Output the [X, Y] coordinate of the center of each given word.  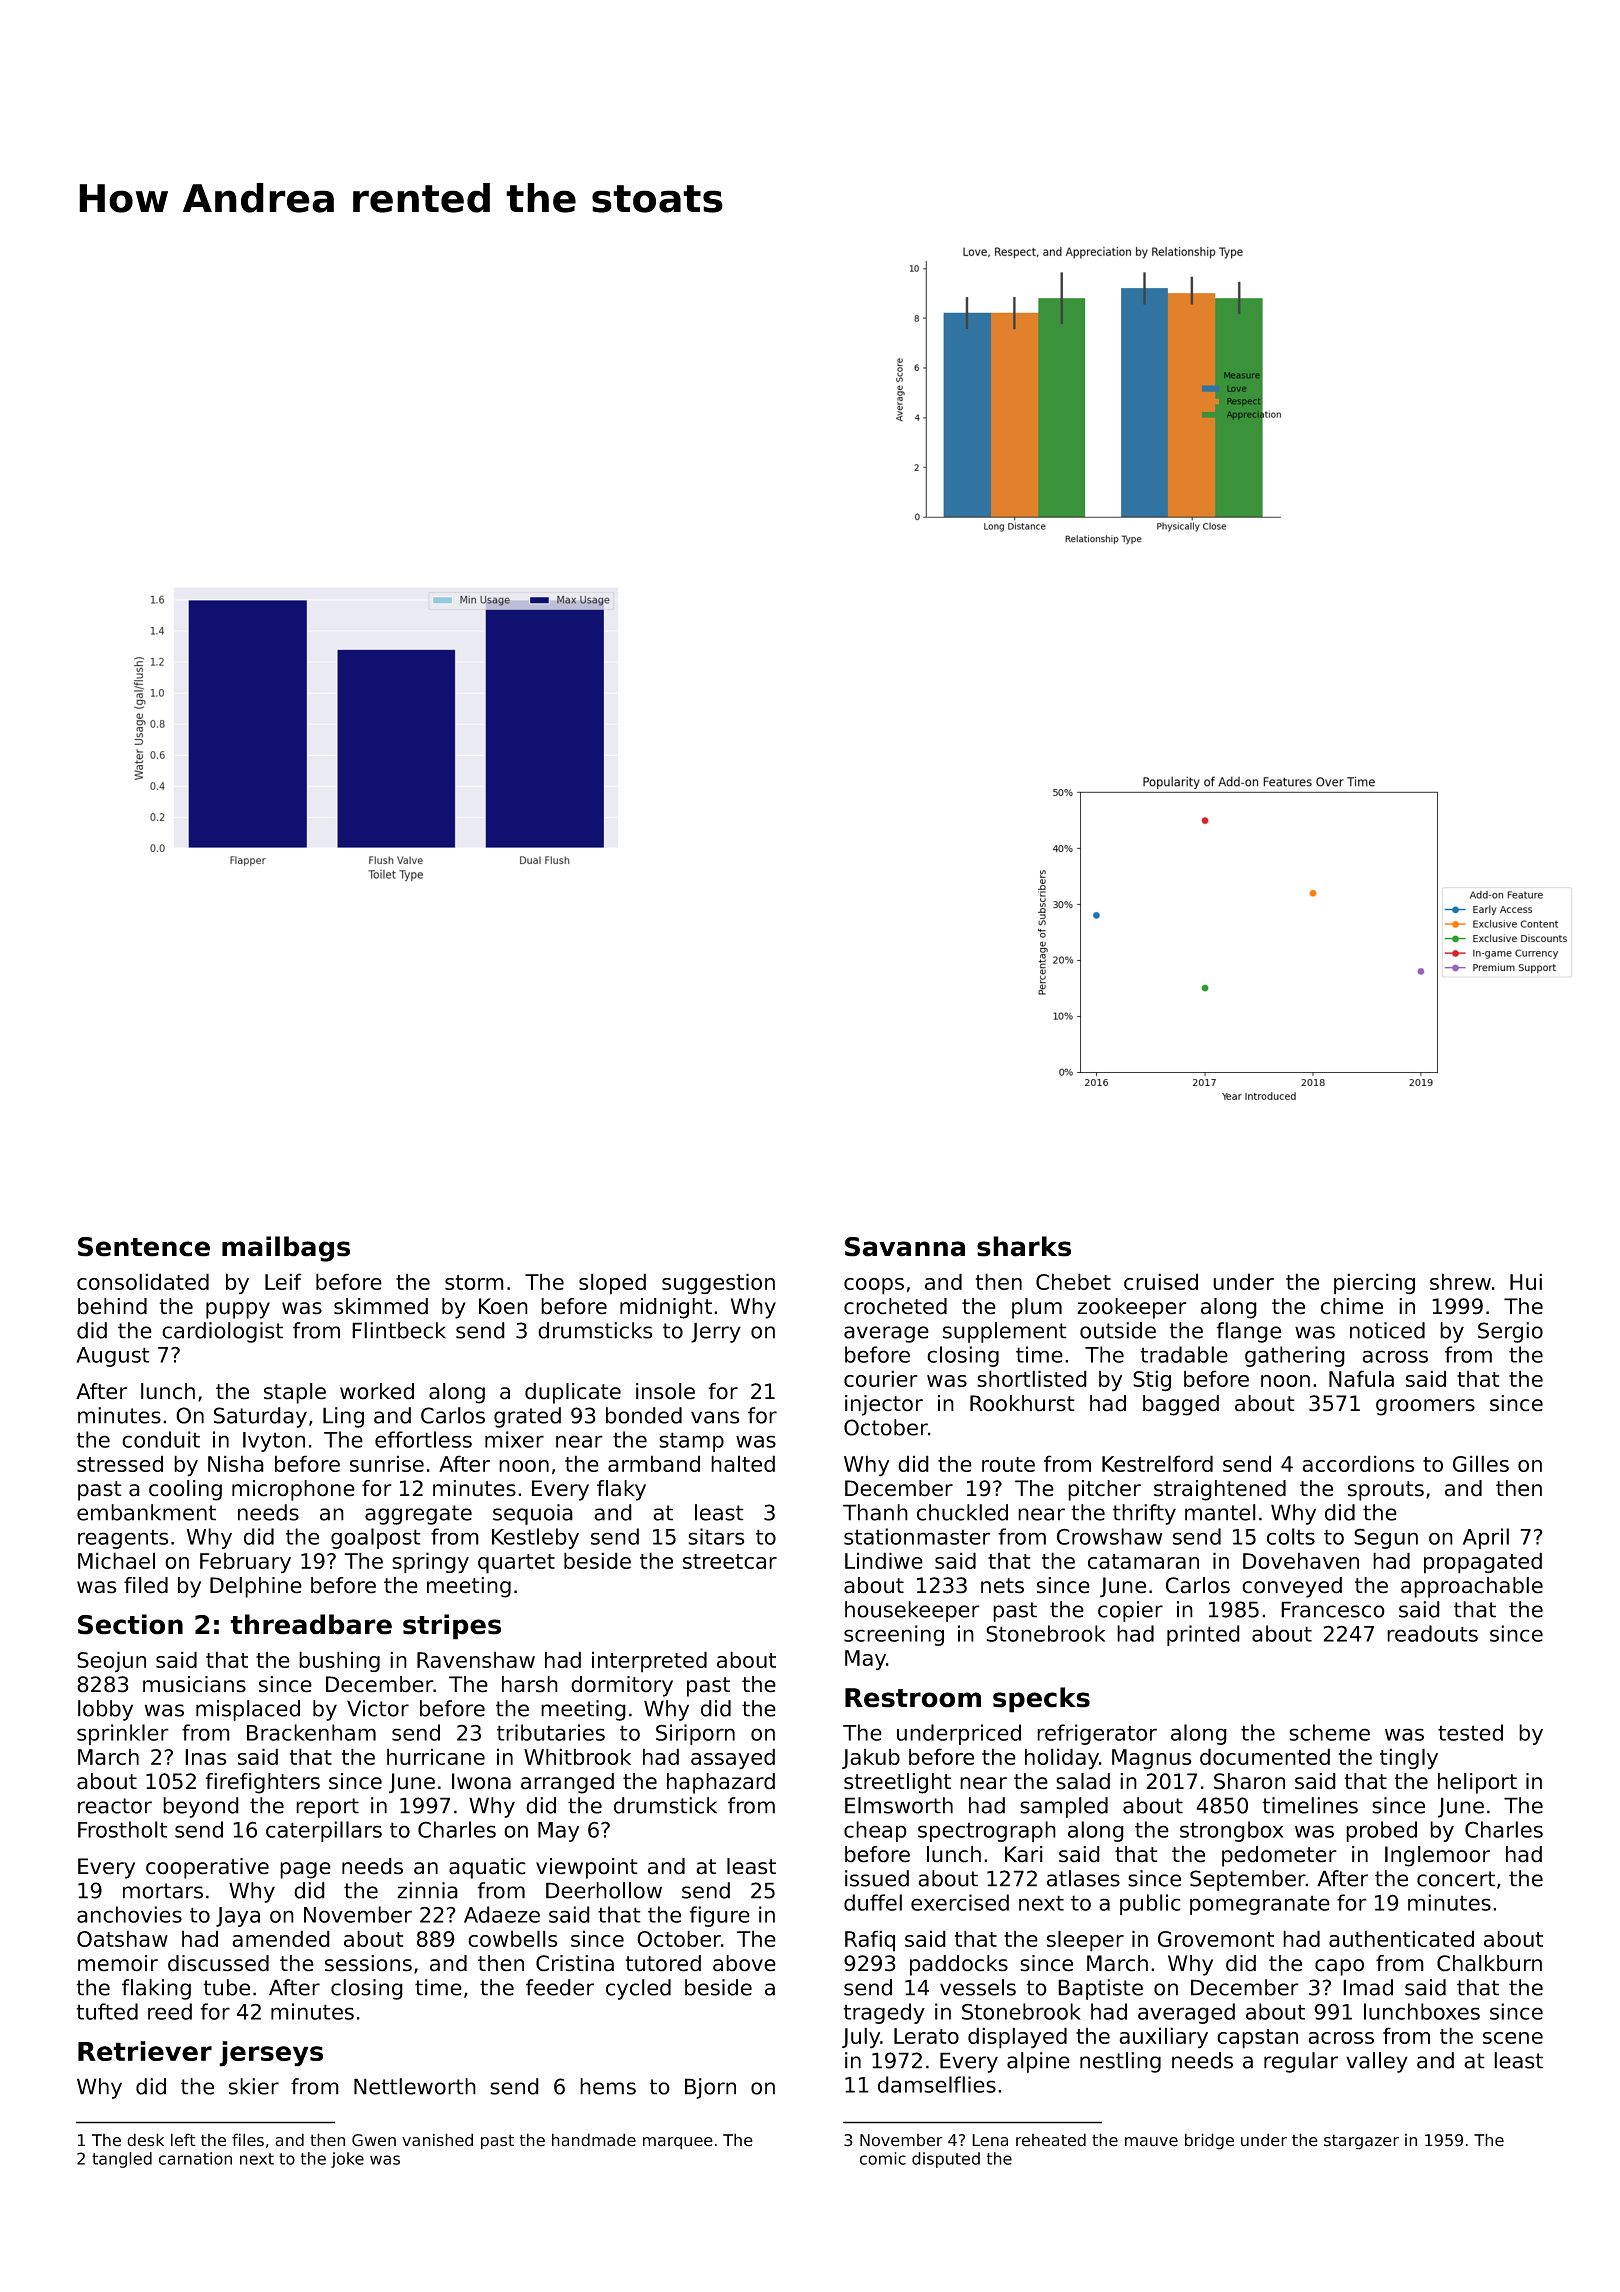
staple [295, 1393]
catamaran [1143, 1561]
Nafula [1361, 1378]
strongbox [1231, 1831]
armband [654, 1463]
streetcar [730, 1561]
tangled [122, 2160]
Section [130, 1624]
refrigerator [1097, 1734]
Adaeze [502, 1914]
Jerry [716, 1332]
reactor [115, 1806]
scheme [1329, 1732]
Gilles [1481, 1463]
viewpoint [587, 1868]
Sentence [144, 1247]
